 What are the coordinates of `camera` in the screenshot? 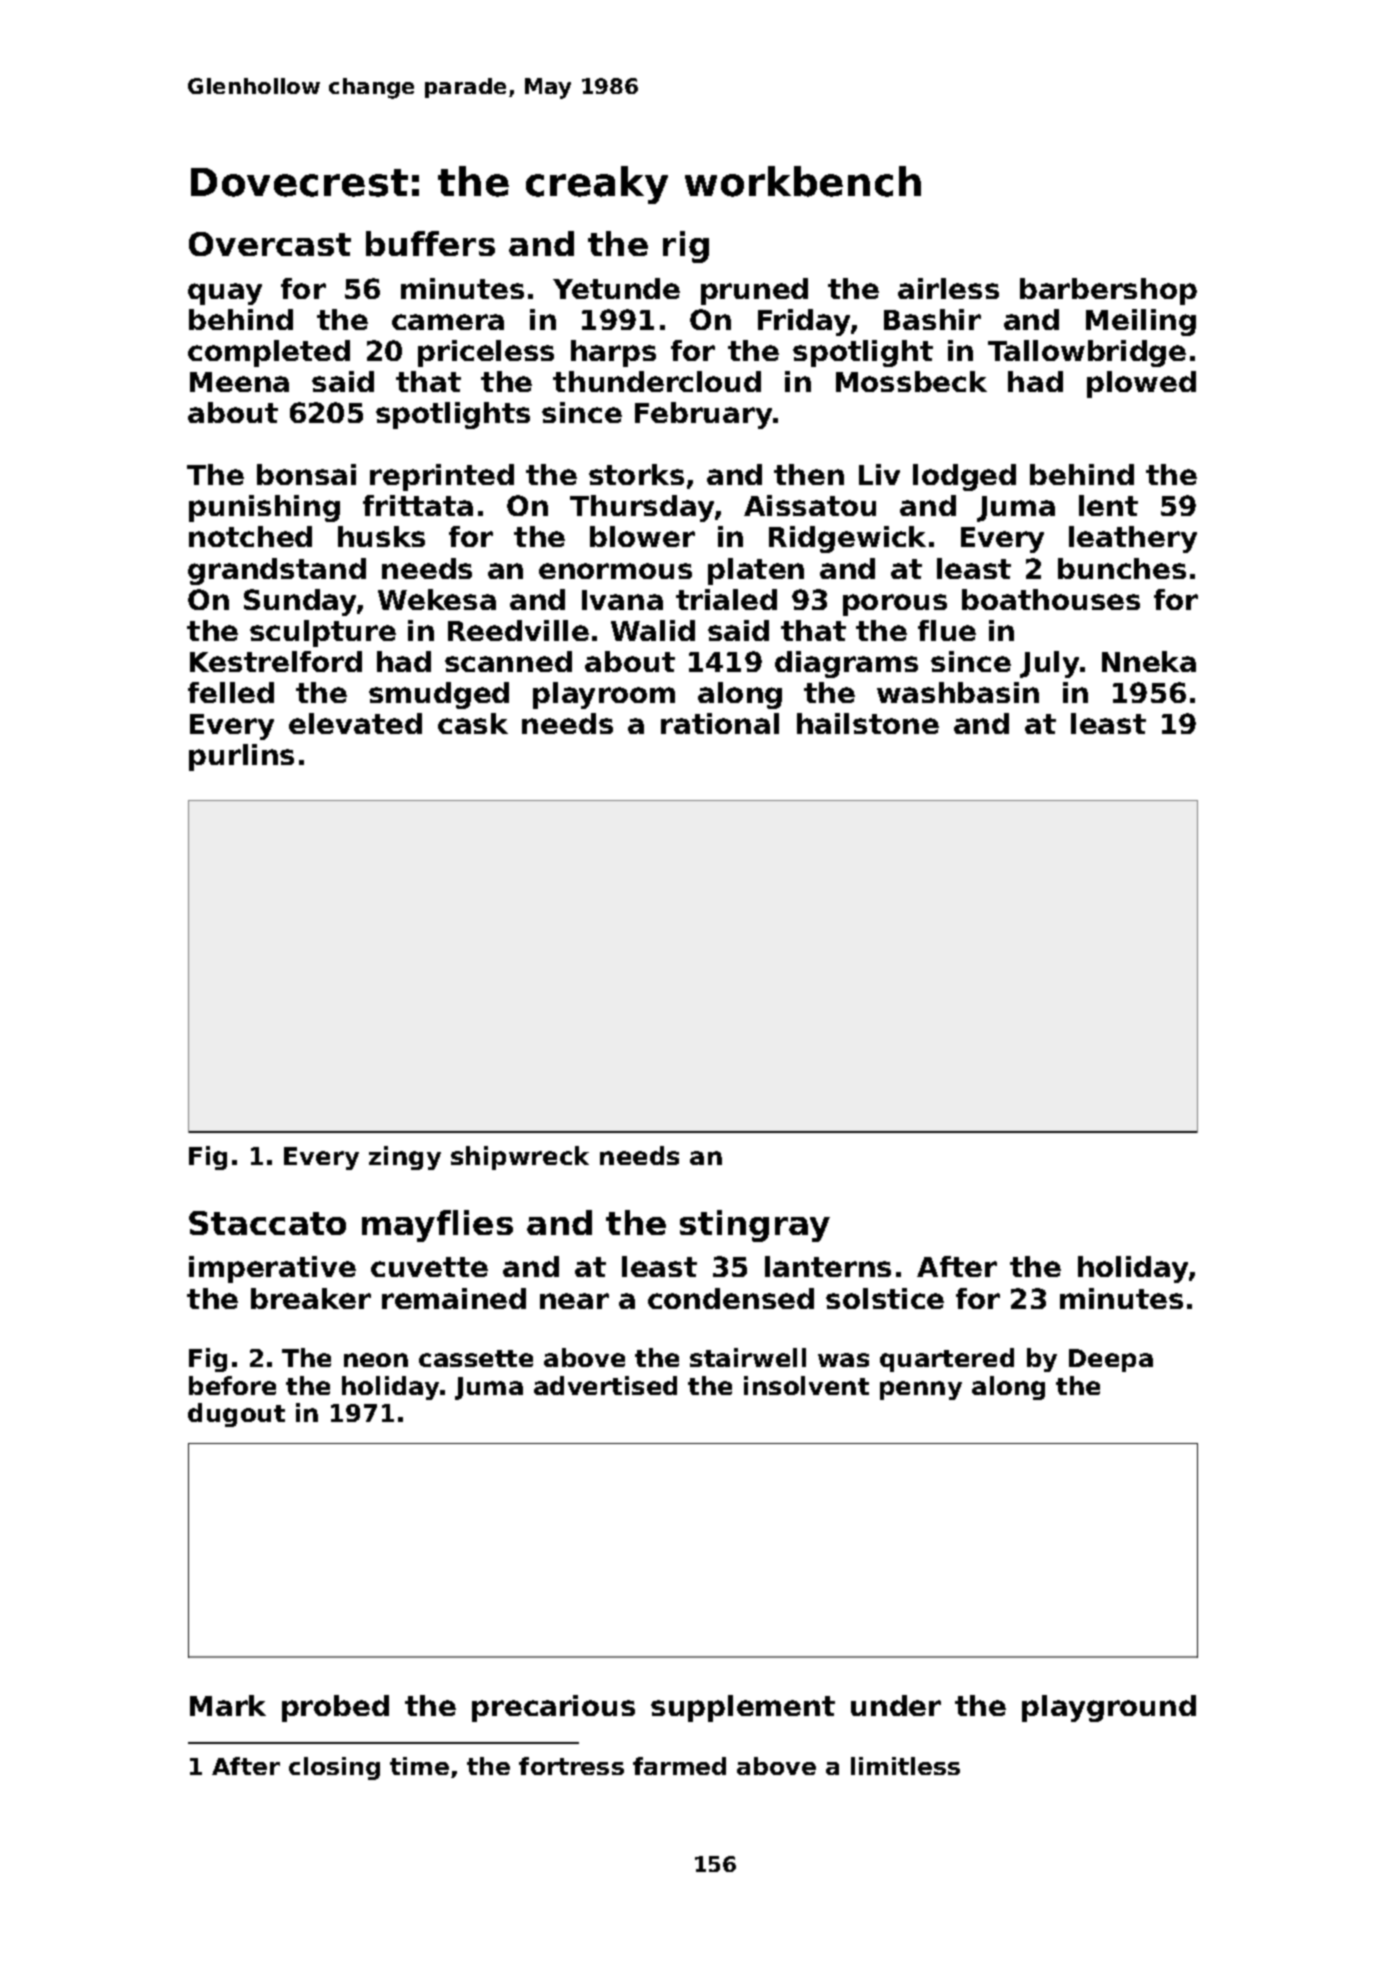 It's located at (448, 322).
